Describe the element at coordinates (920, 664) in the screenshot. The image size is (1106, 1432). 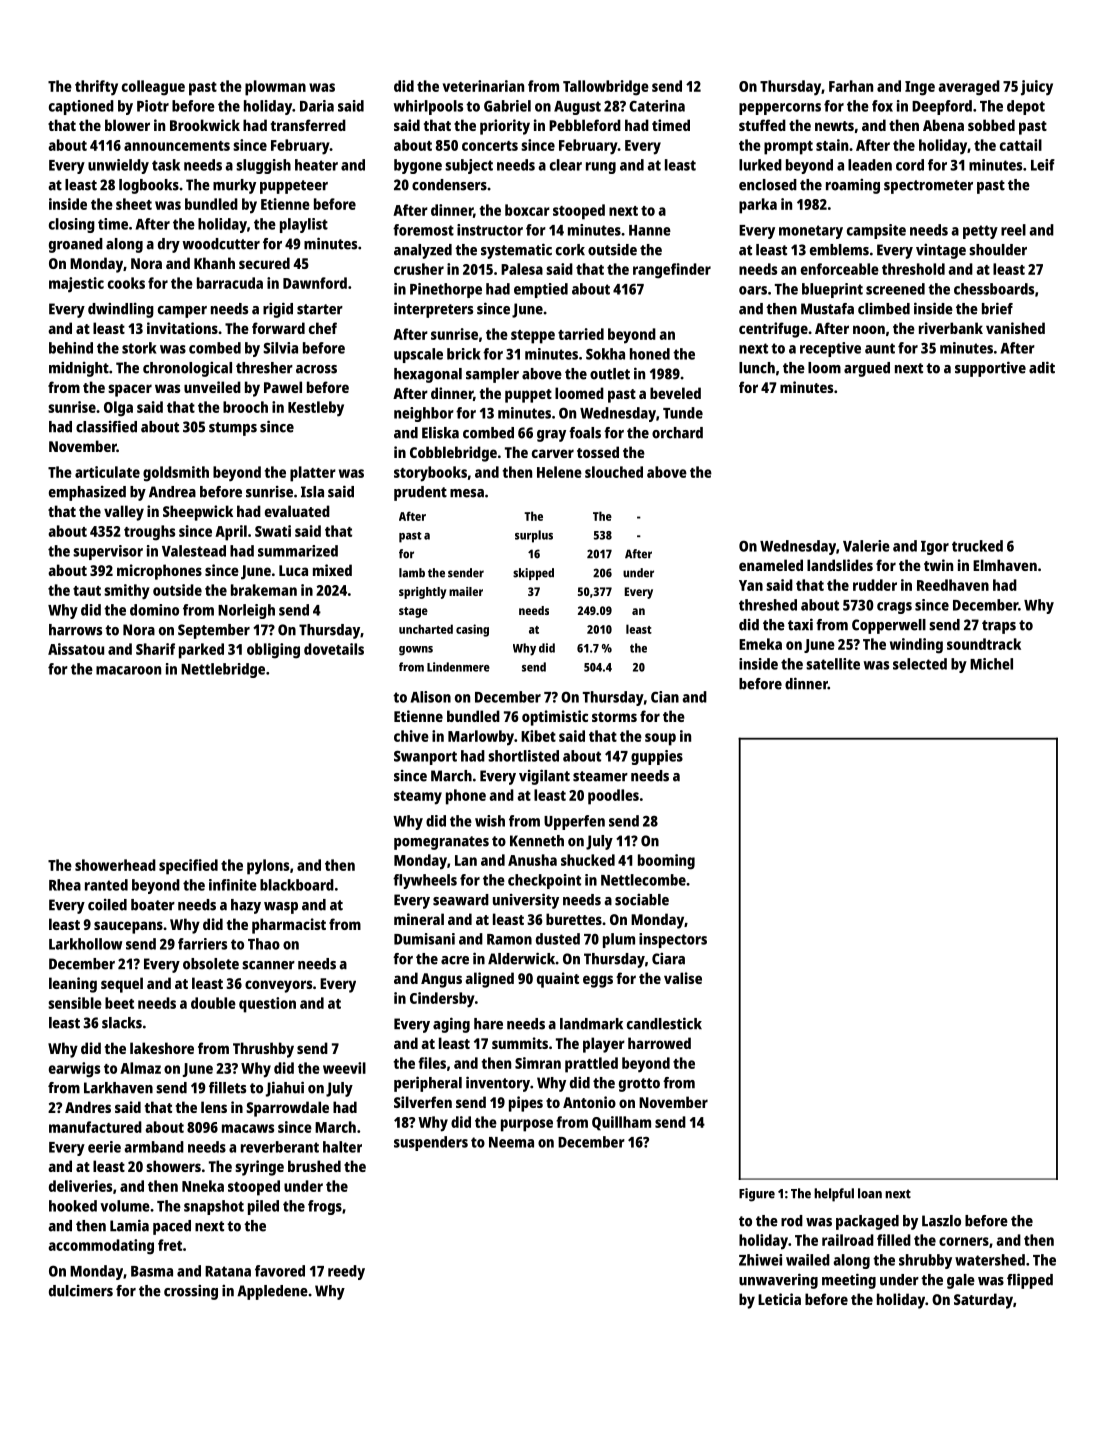
I see `selected` at that location.
